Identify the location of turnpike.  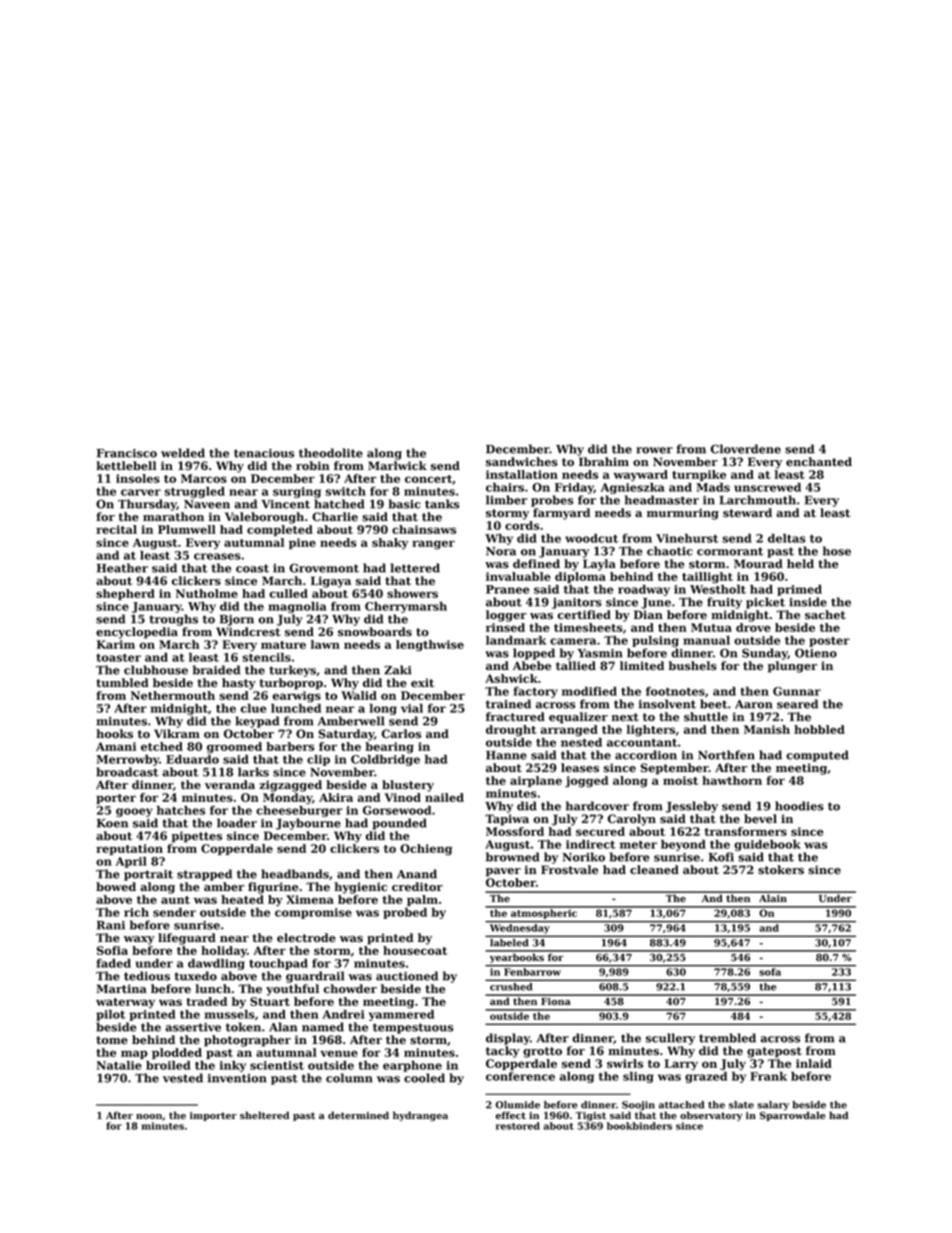
(699, 475).
